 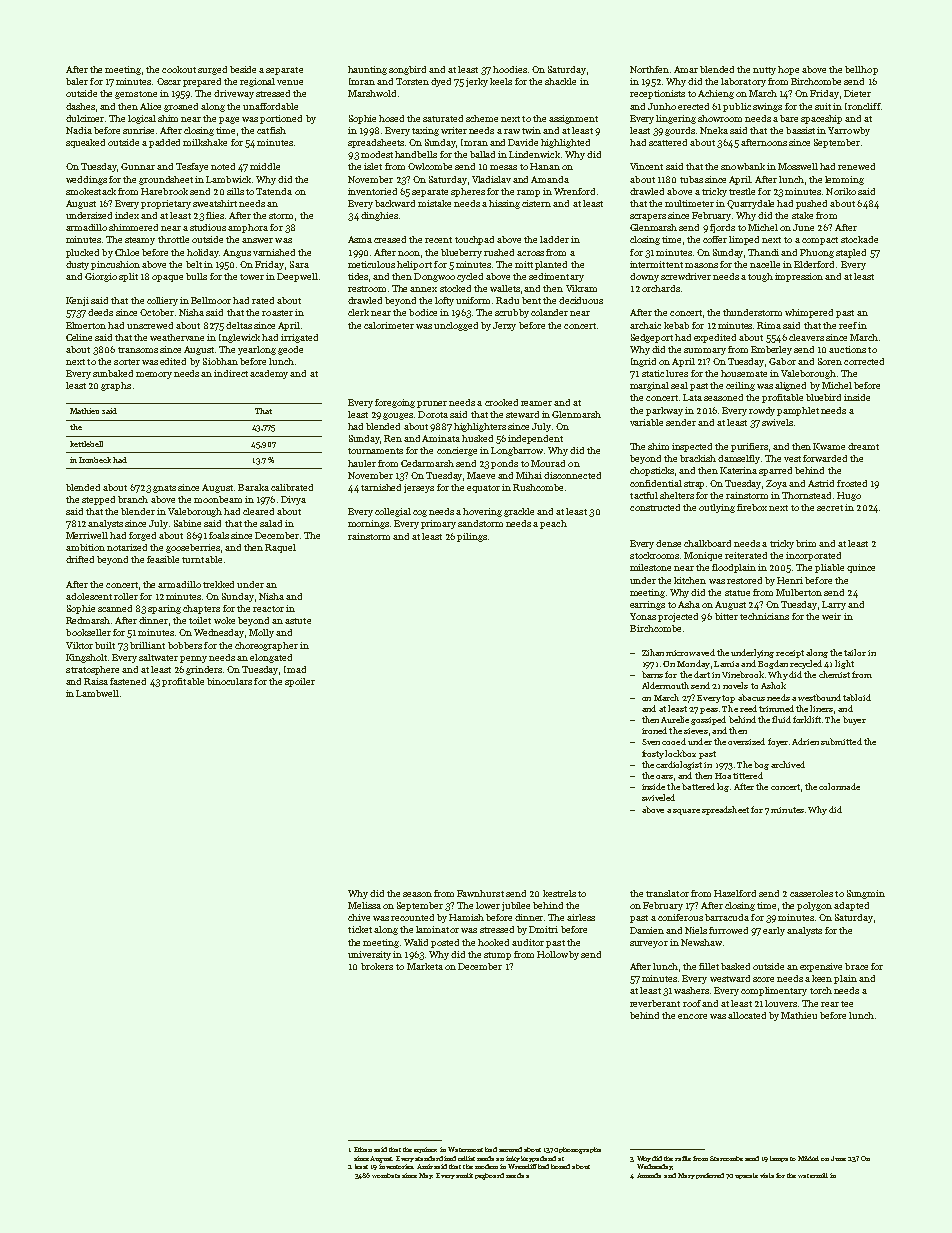 I want to click on baler, so click(x=77, y=81).
